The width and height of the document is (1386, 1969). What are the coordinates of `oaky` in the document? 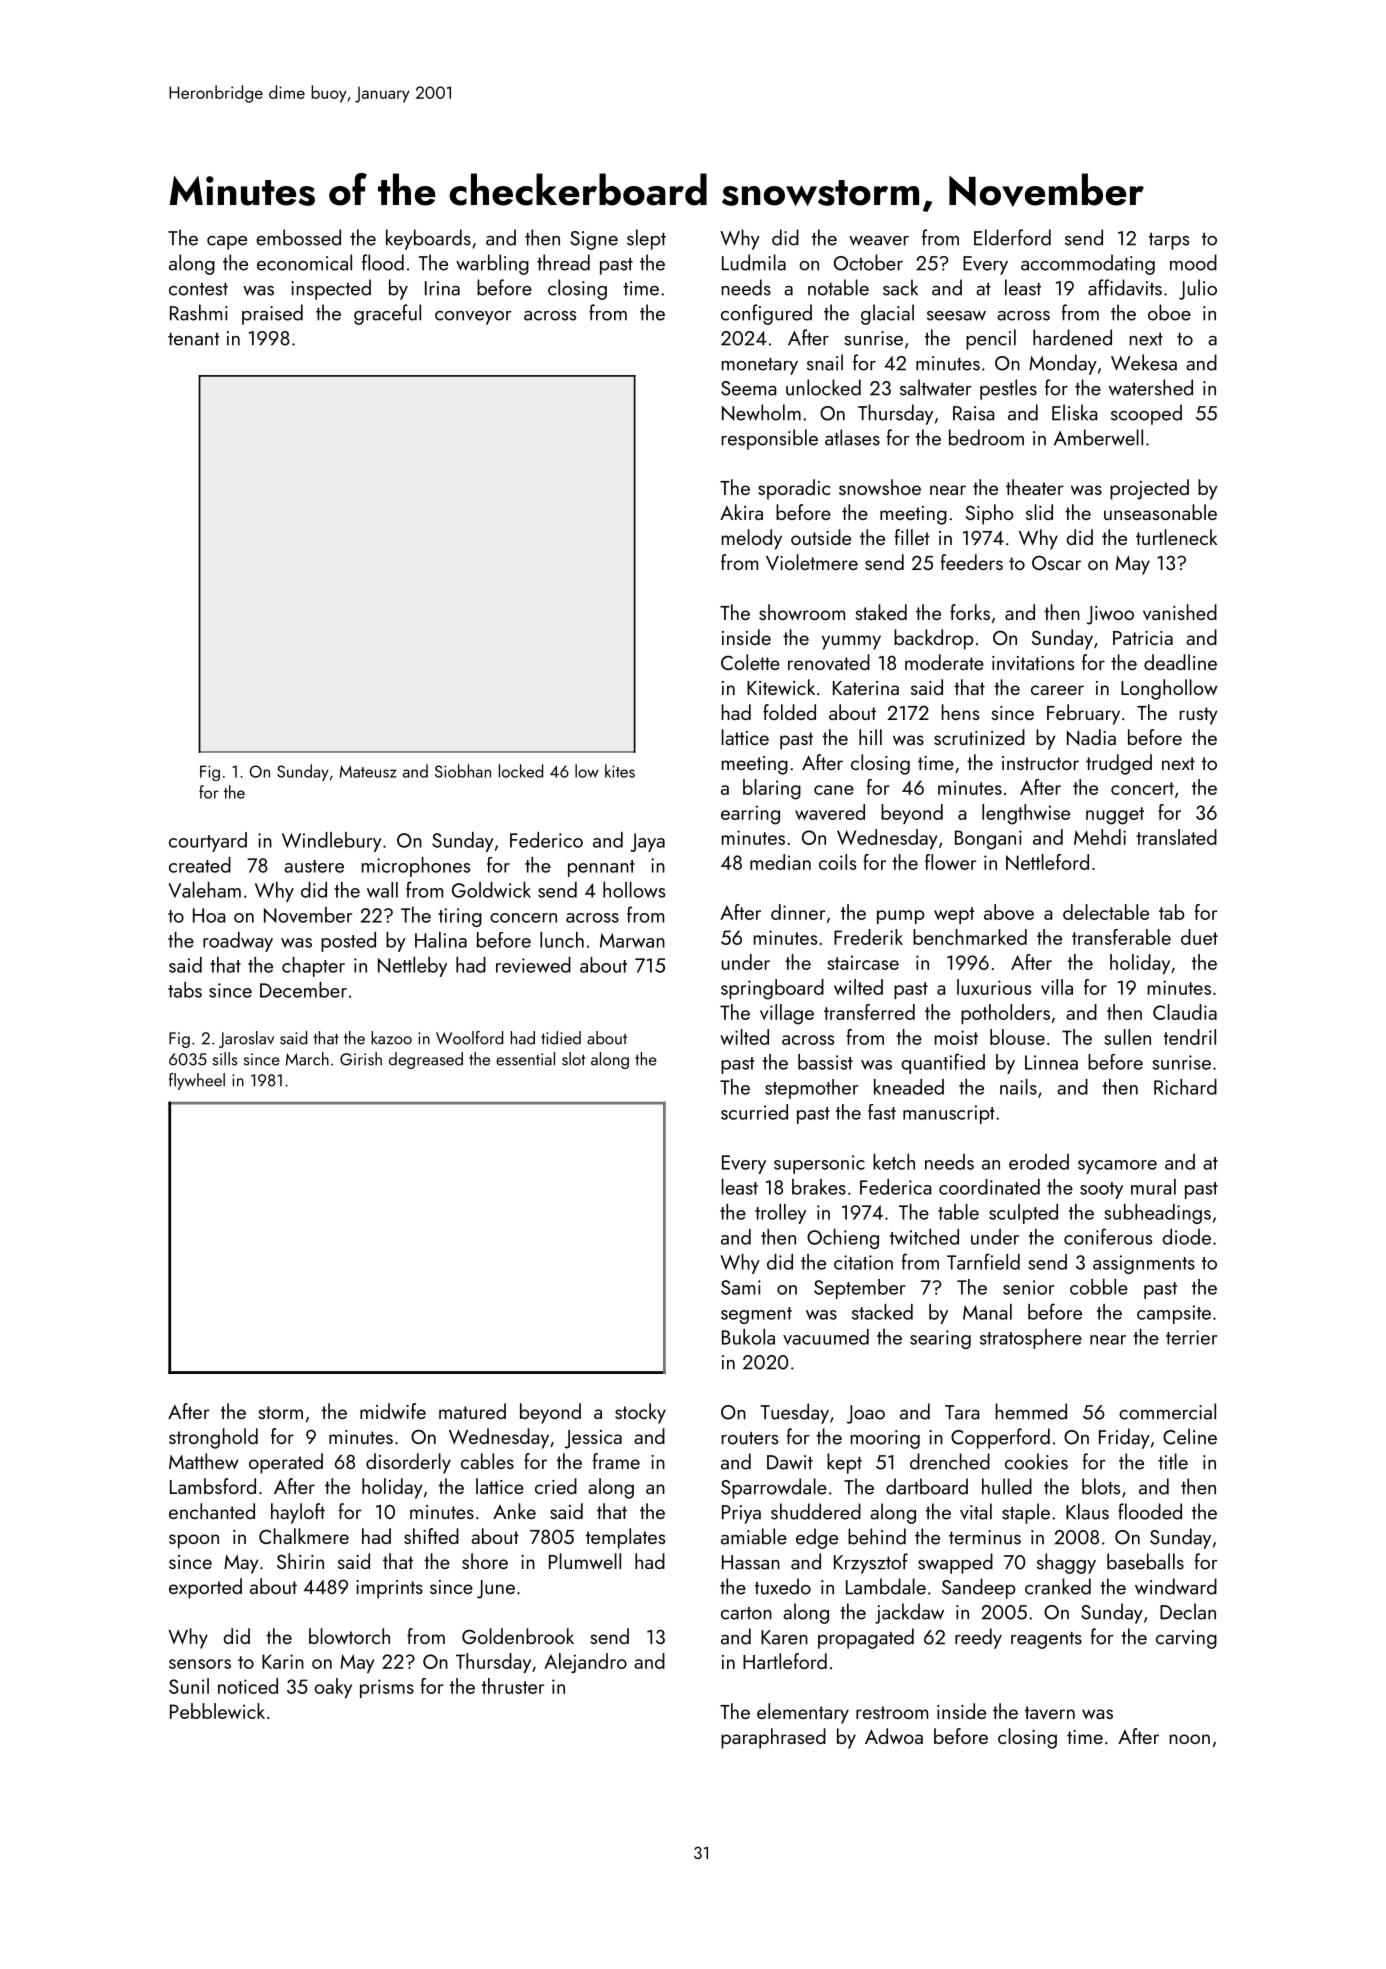 It's located at (333, 1688).
